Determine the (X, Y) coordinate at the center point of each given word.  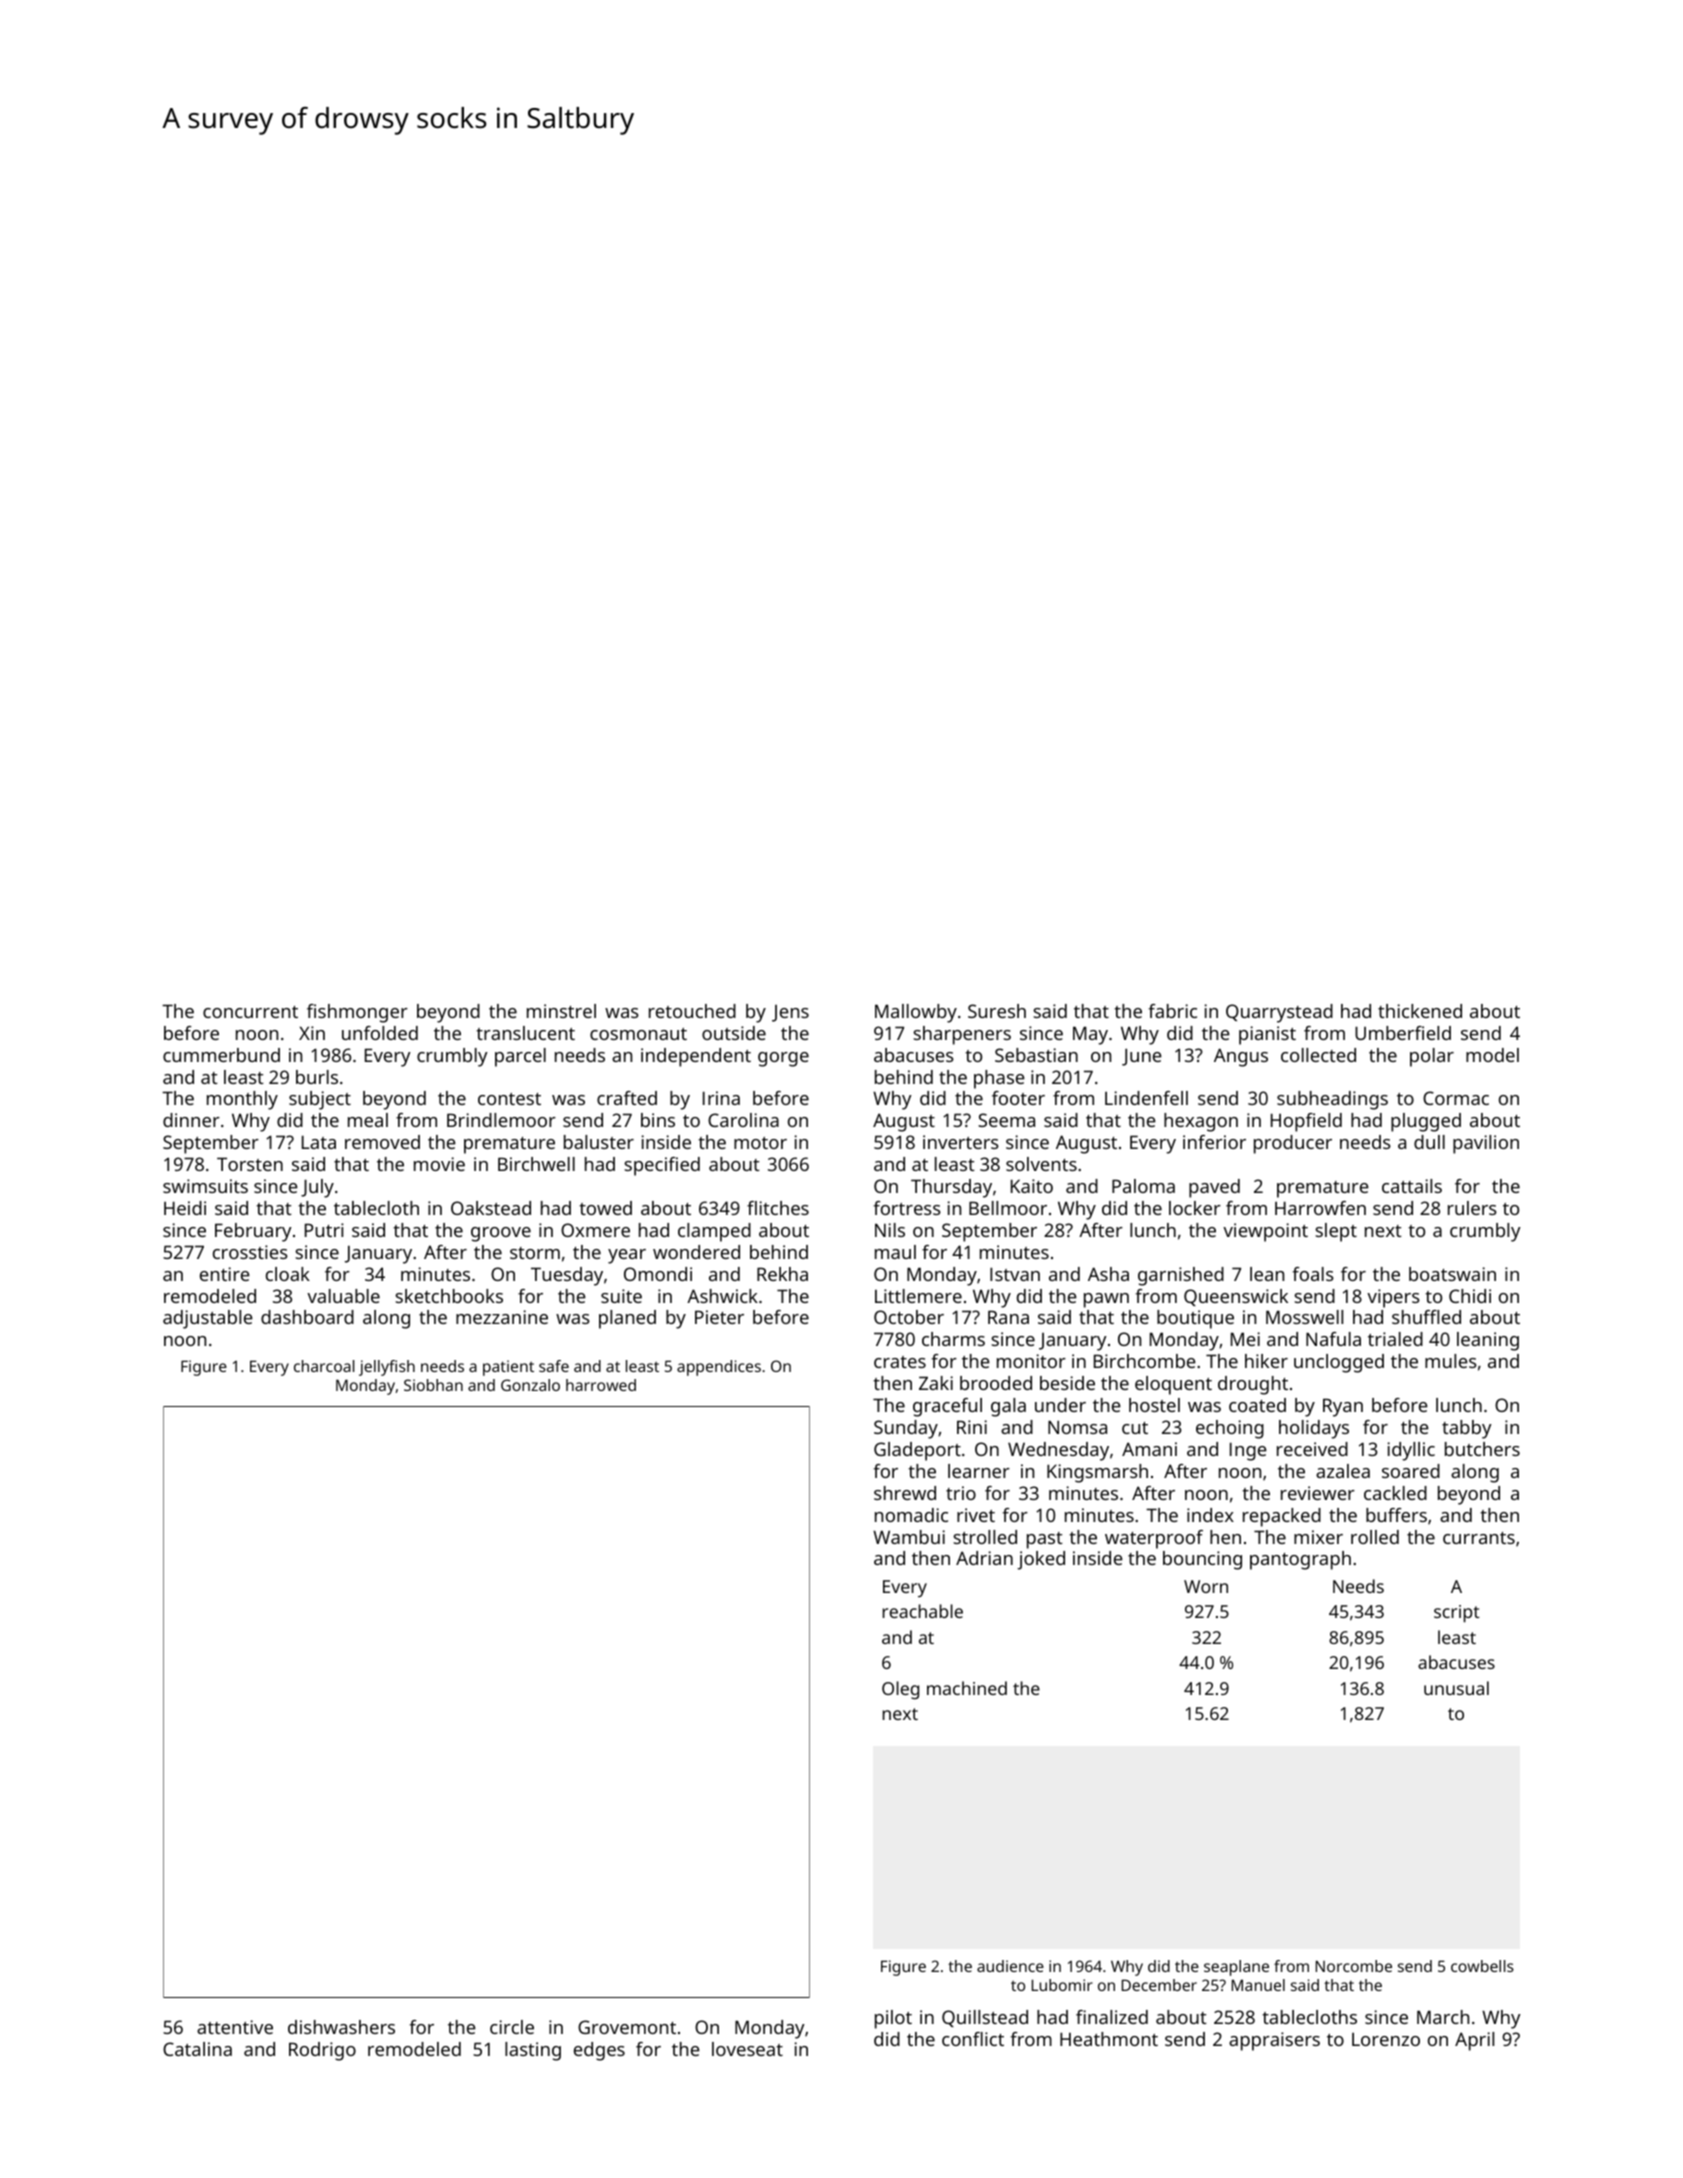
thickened (1420, 1011)
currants (1479, 1538)
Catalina (197, 2049)
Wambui (909, 1537)
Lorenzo (1386, 2039)
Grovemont (627, 2027)
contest (509, 1099)
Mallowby (916, 1013)
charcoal (324, 1366)
